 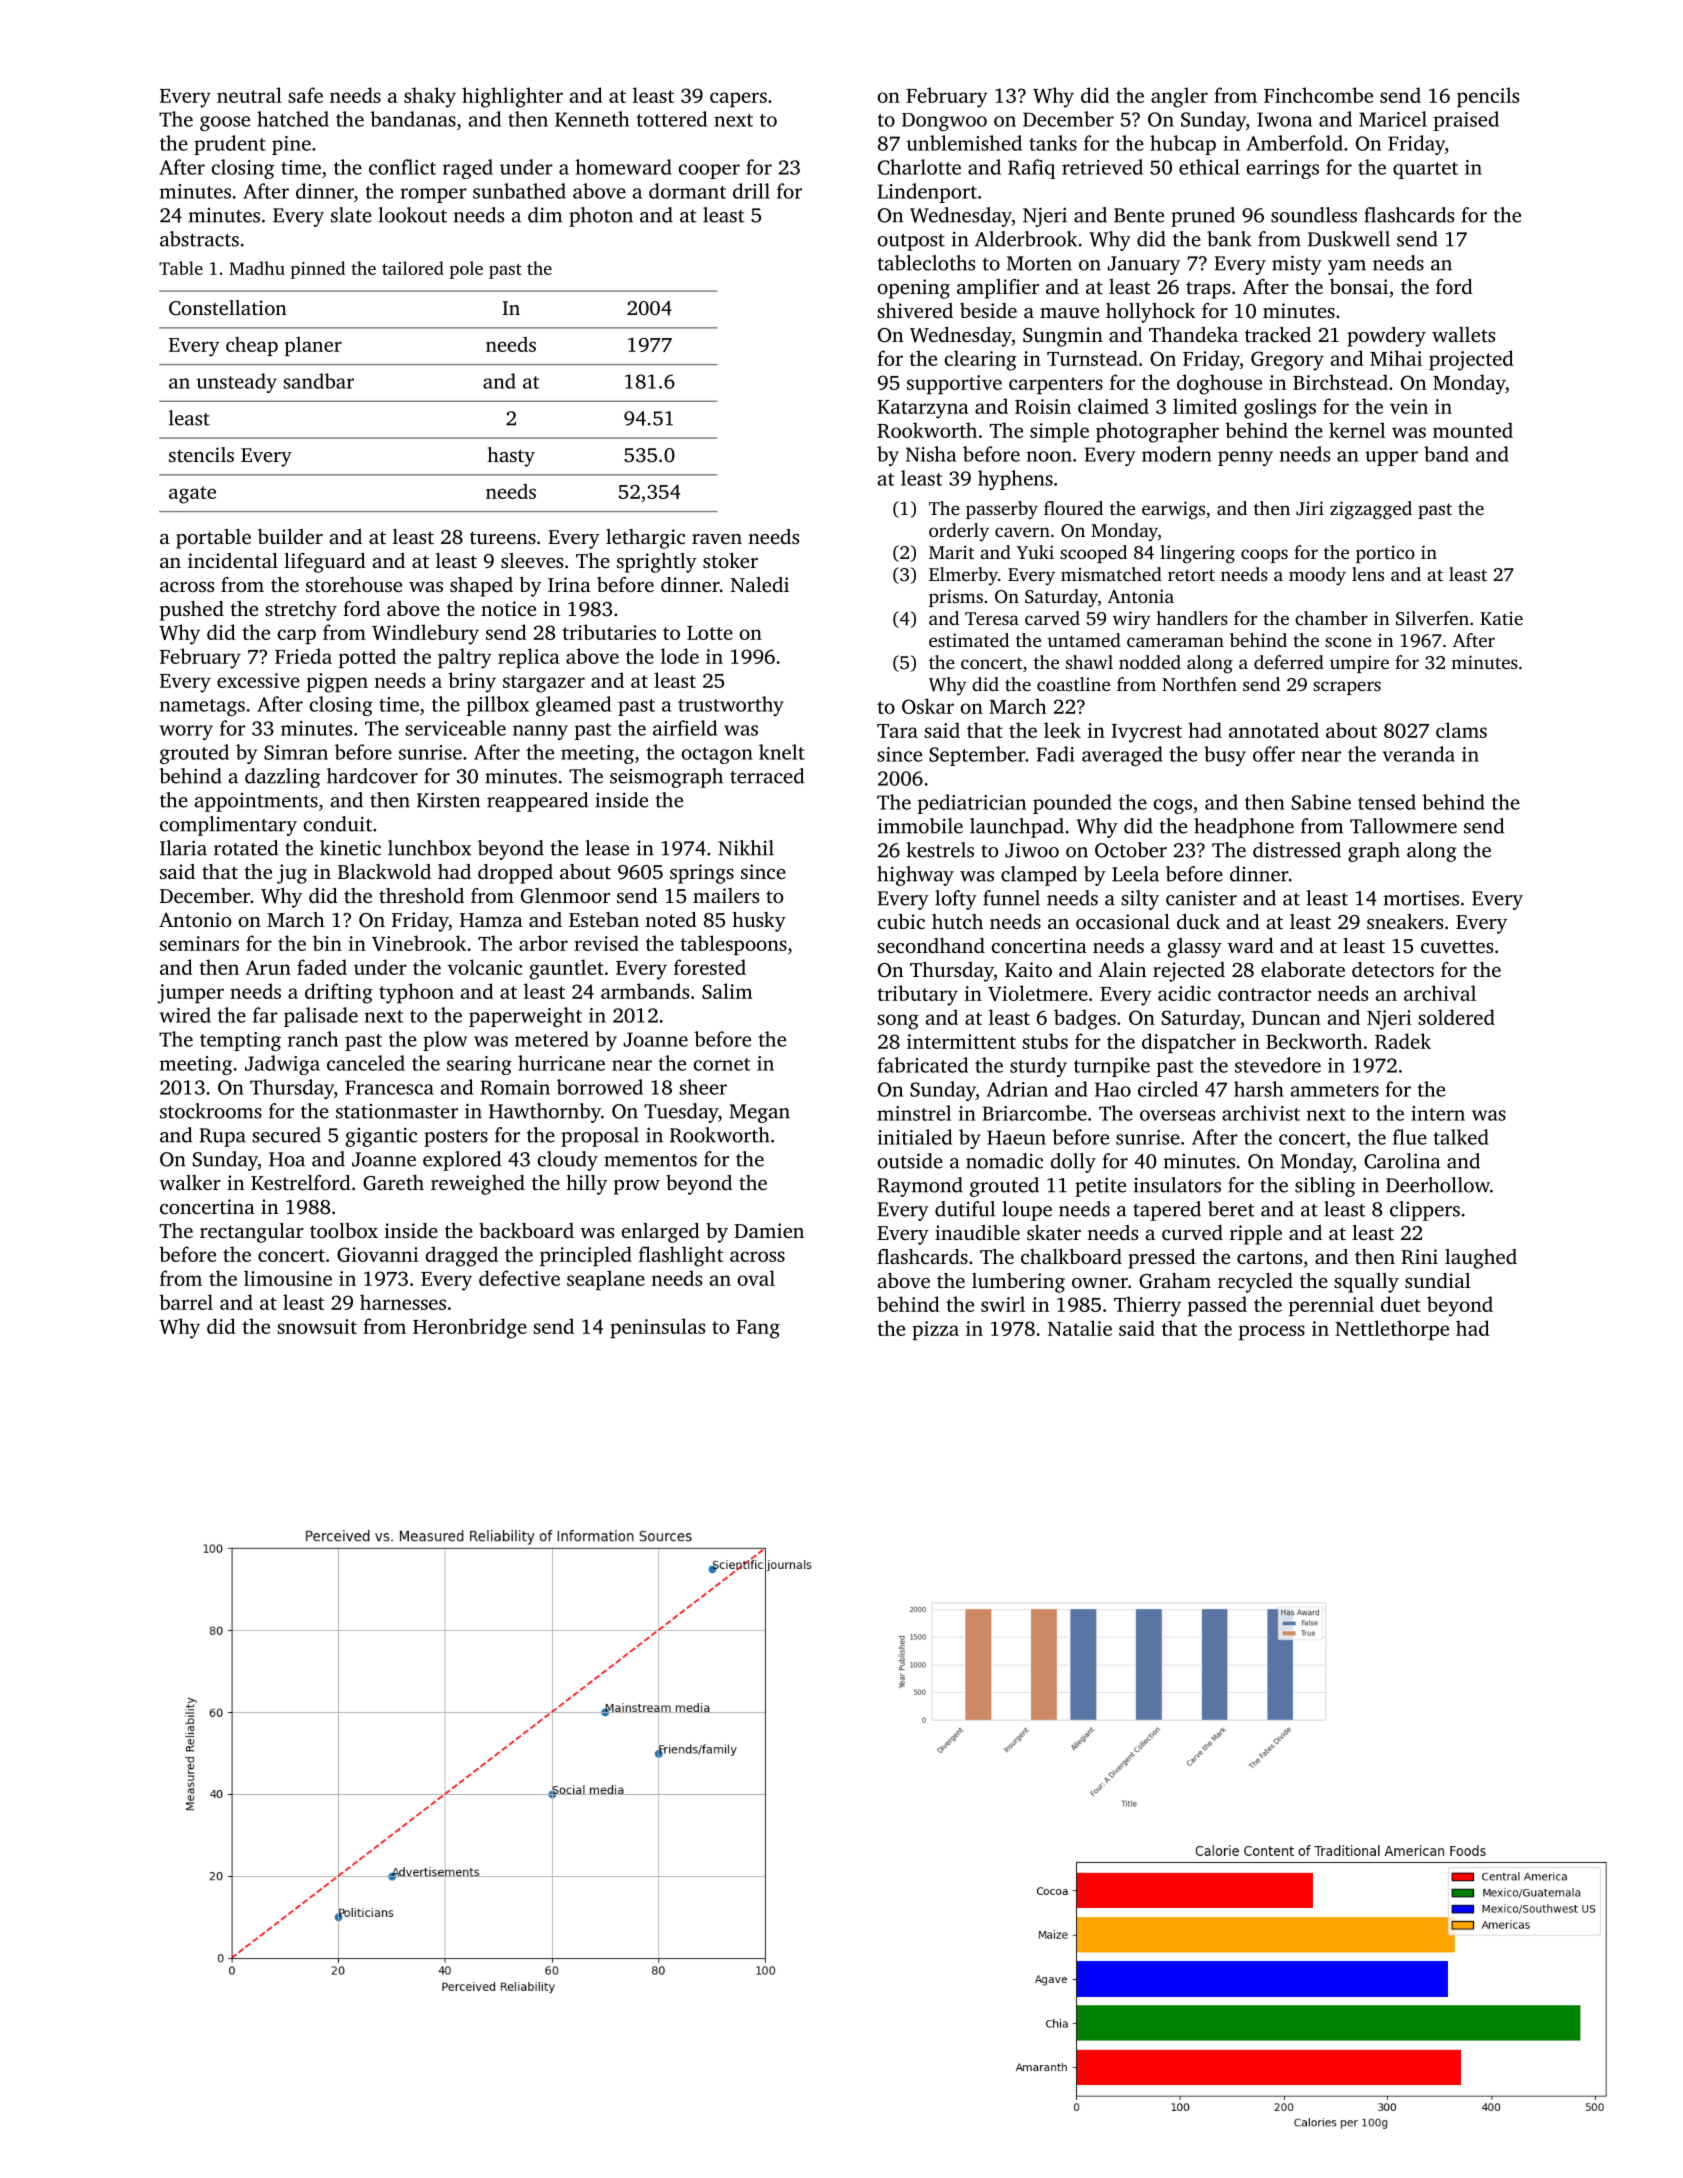 What do you see at coordinates (1371, 510) in the screenshot?
I see `zigzagged` at bounding box center [1371, 510].
